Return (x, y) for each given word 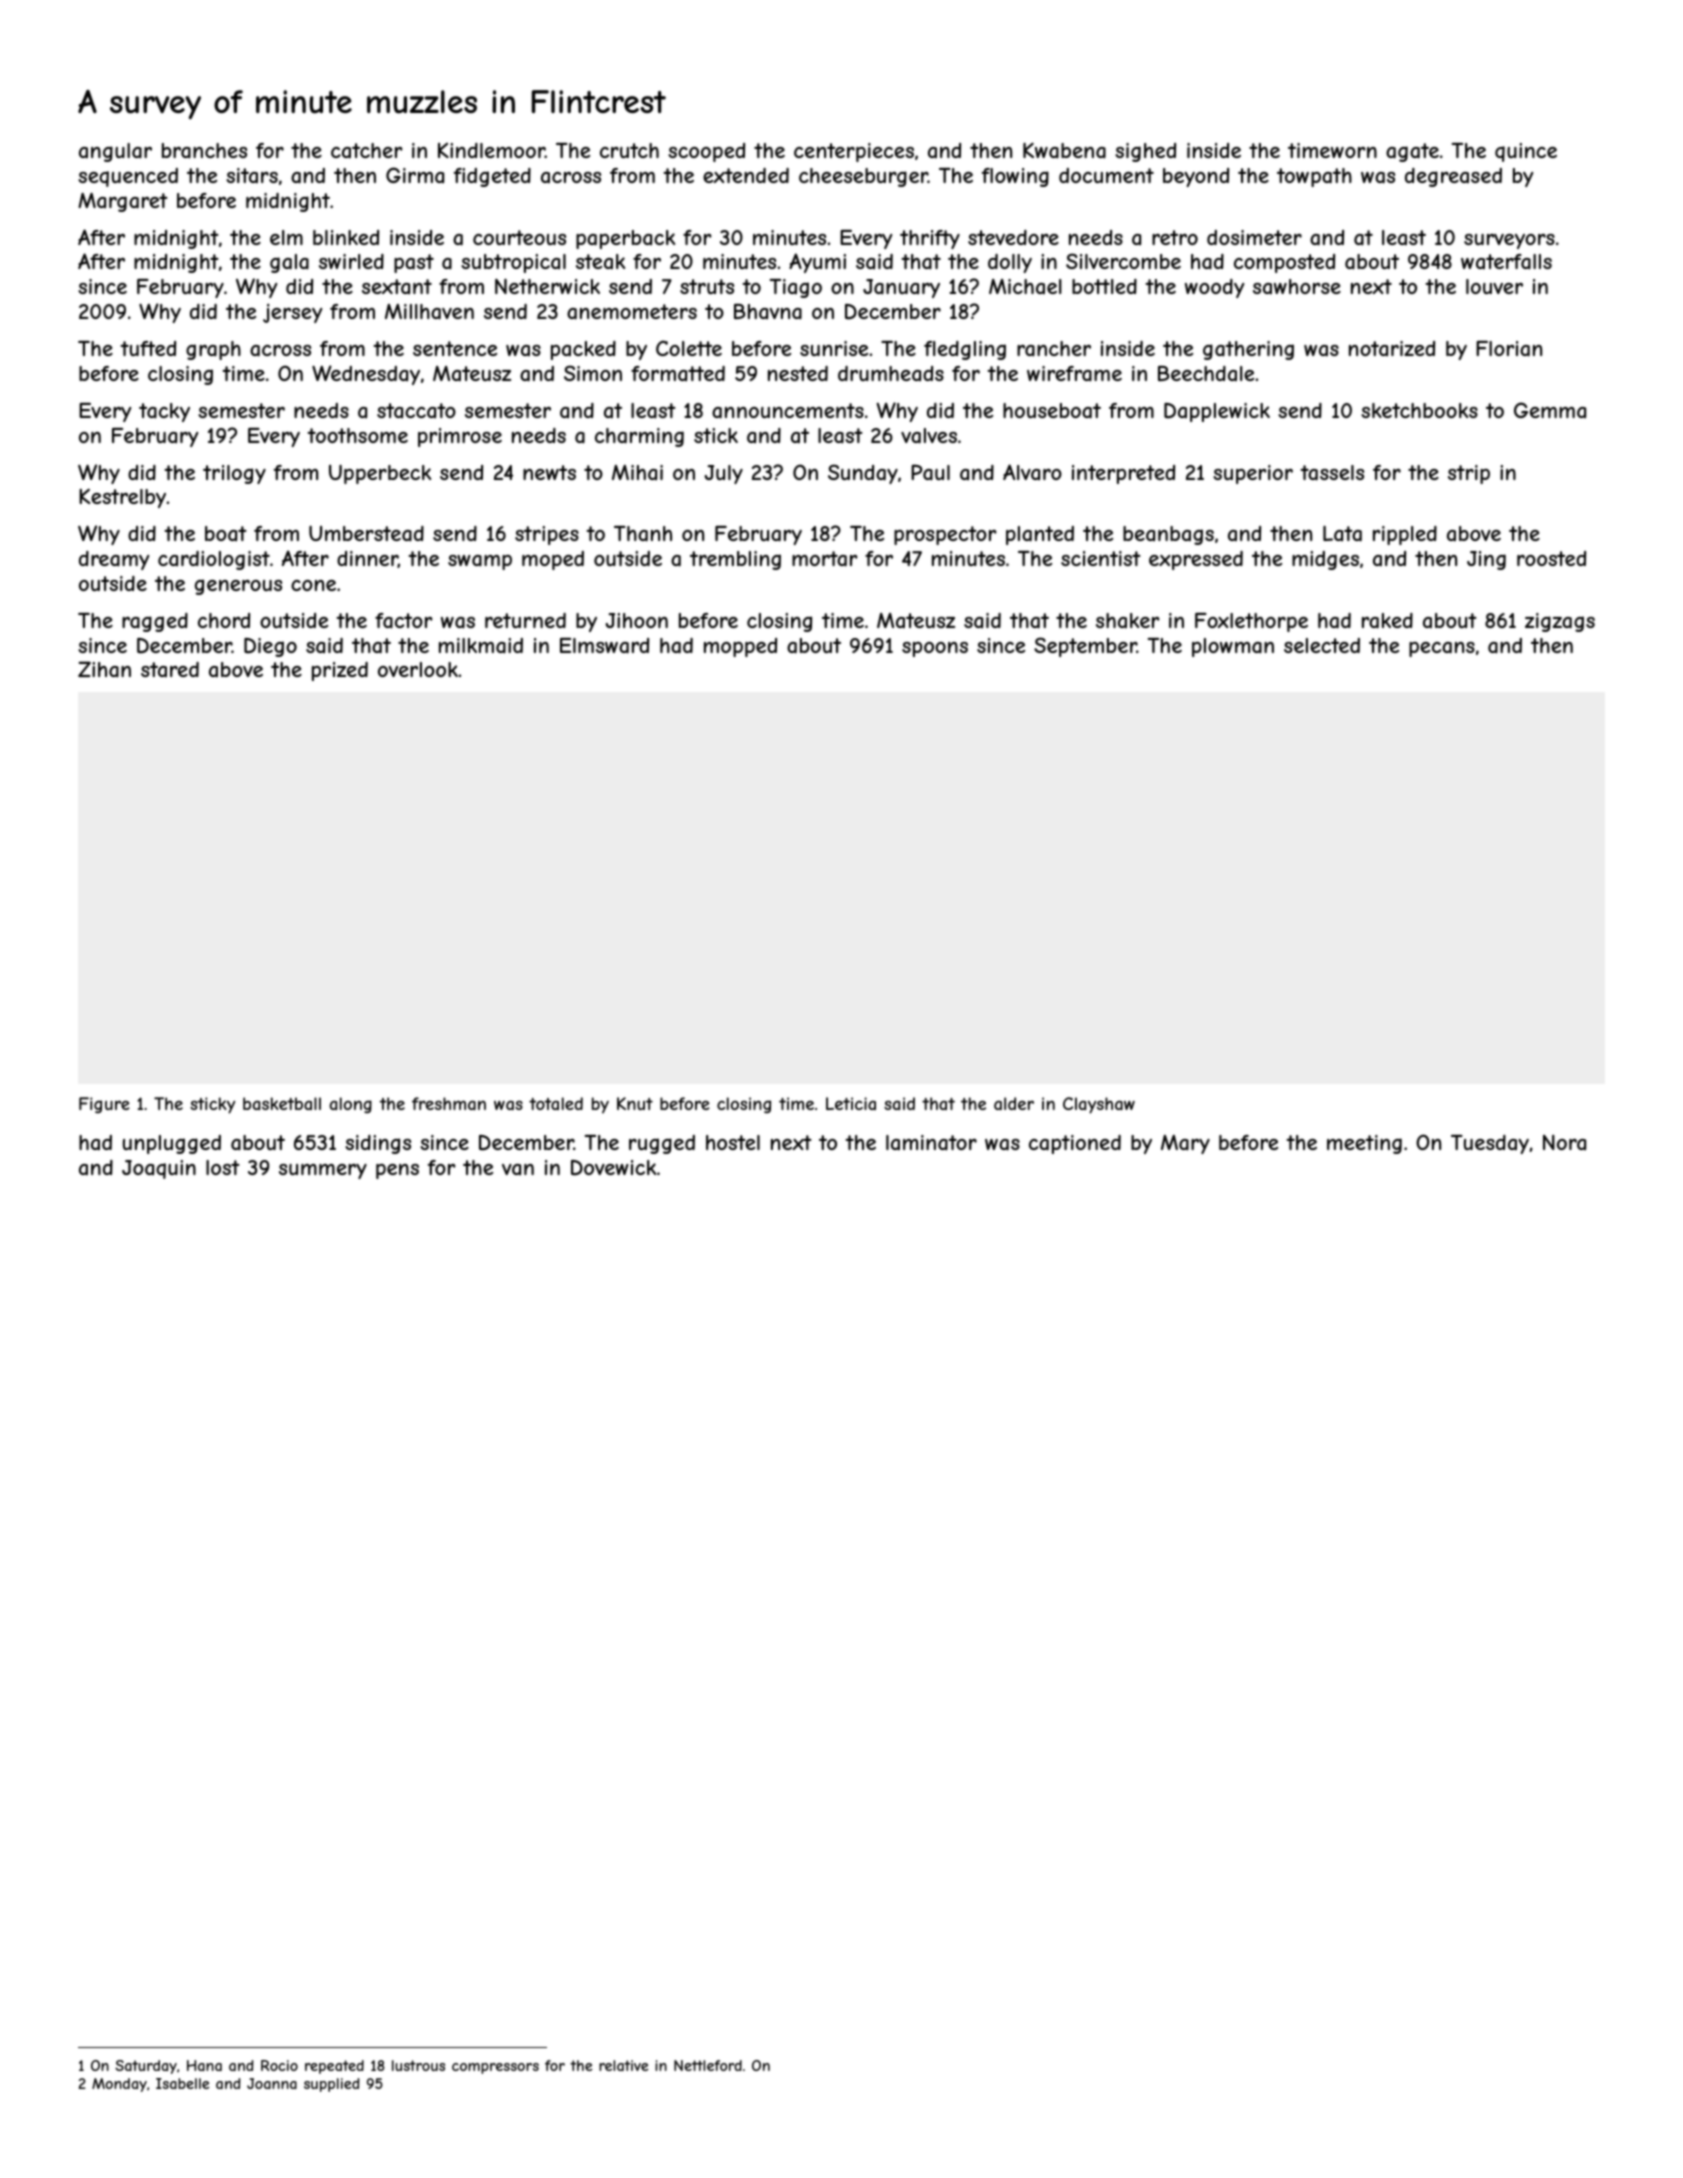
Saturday (146, 2067)
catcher (367, 150)
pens (397, 1171)
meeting (1364, 1144)
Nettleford (708, 2065)
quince (1526, 152)
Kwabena (1064, 150)
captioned (1075, 1144)
